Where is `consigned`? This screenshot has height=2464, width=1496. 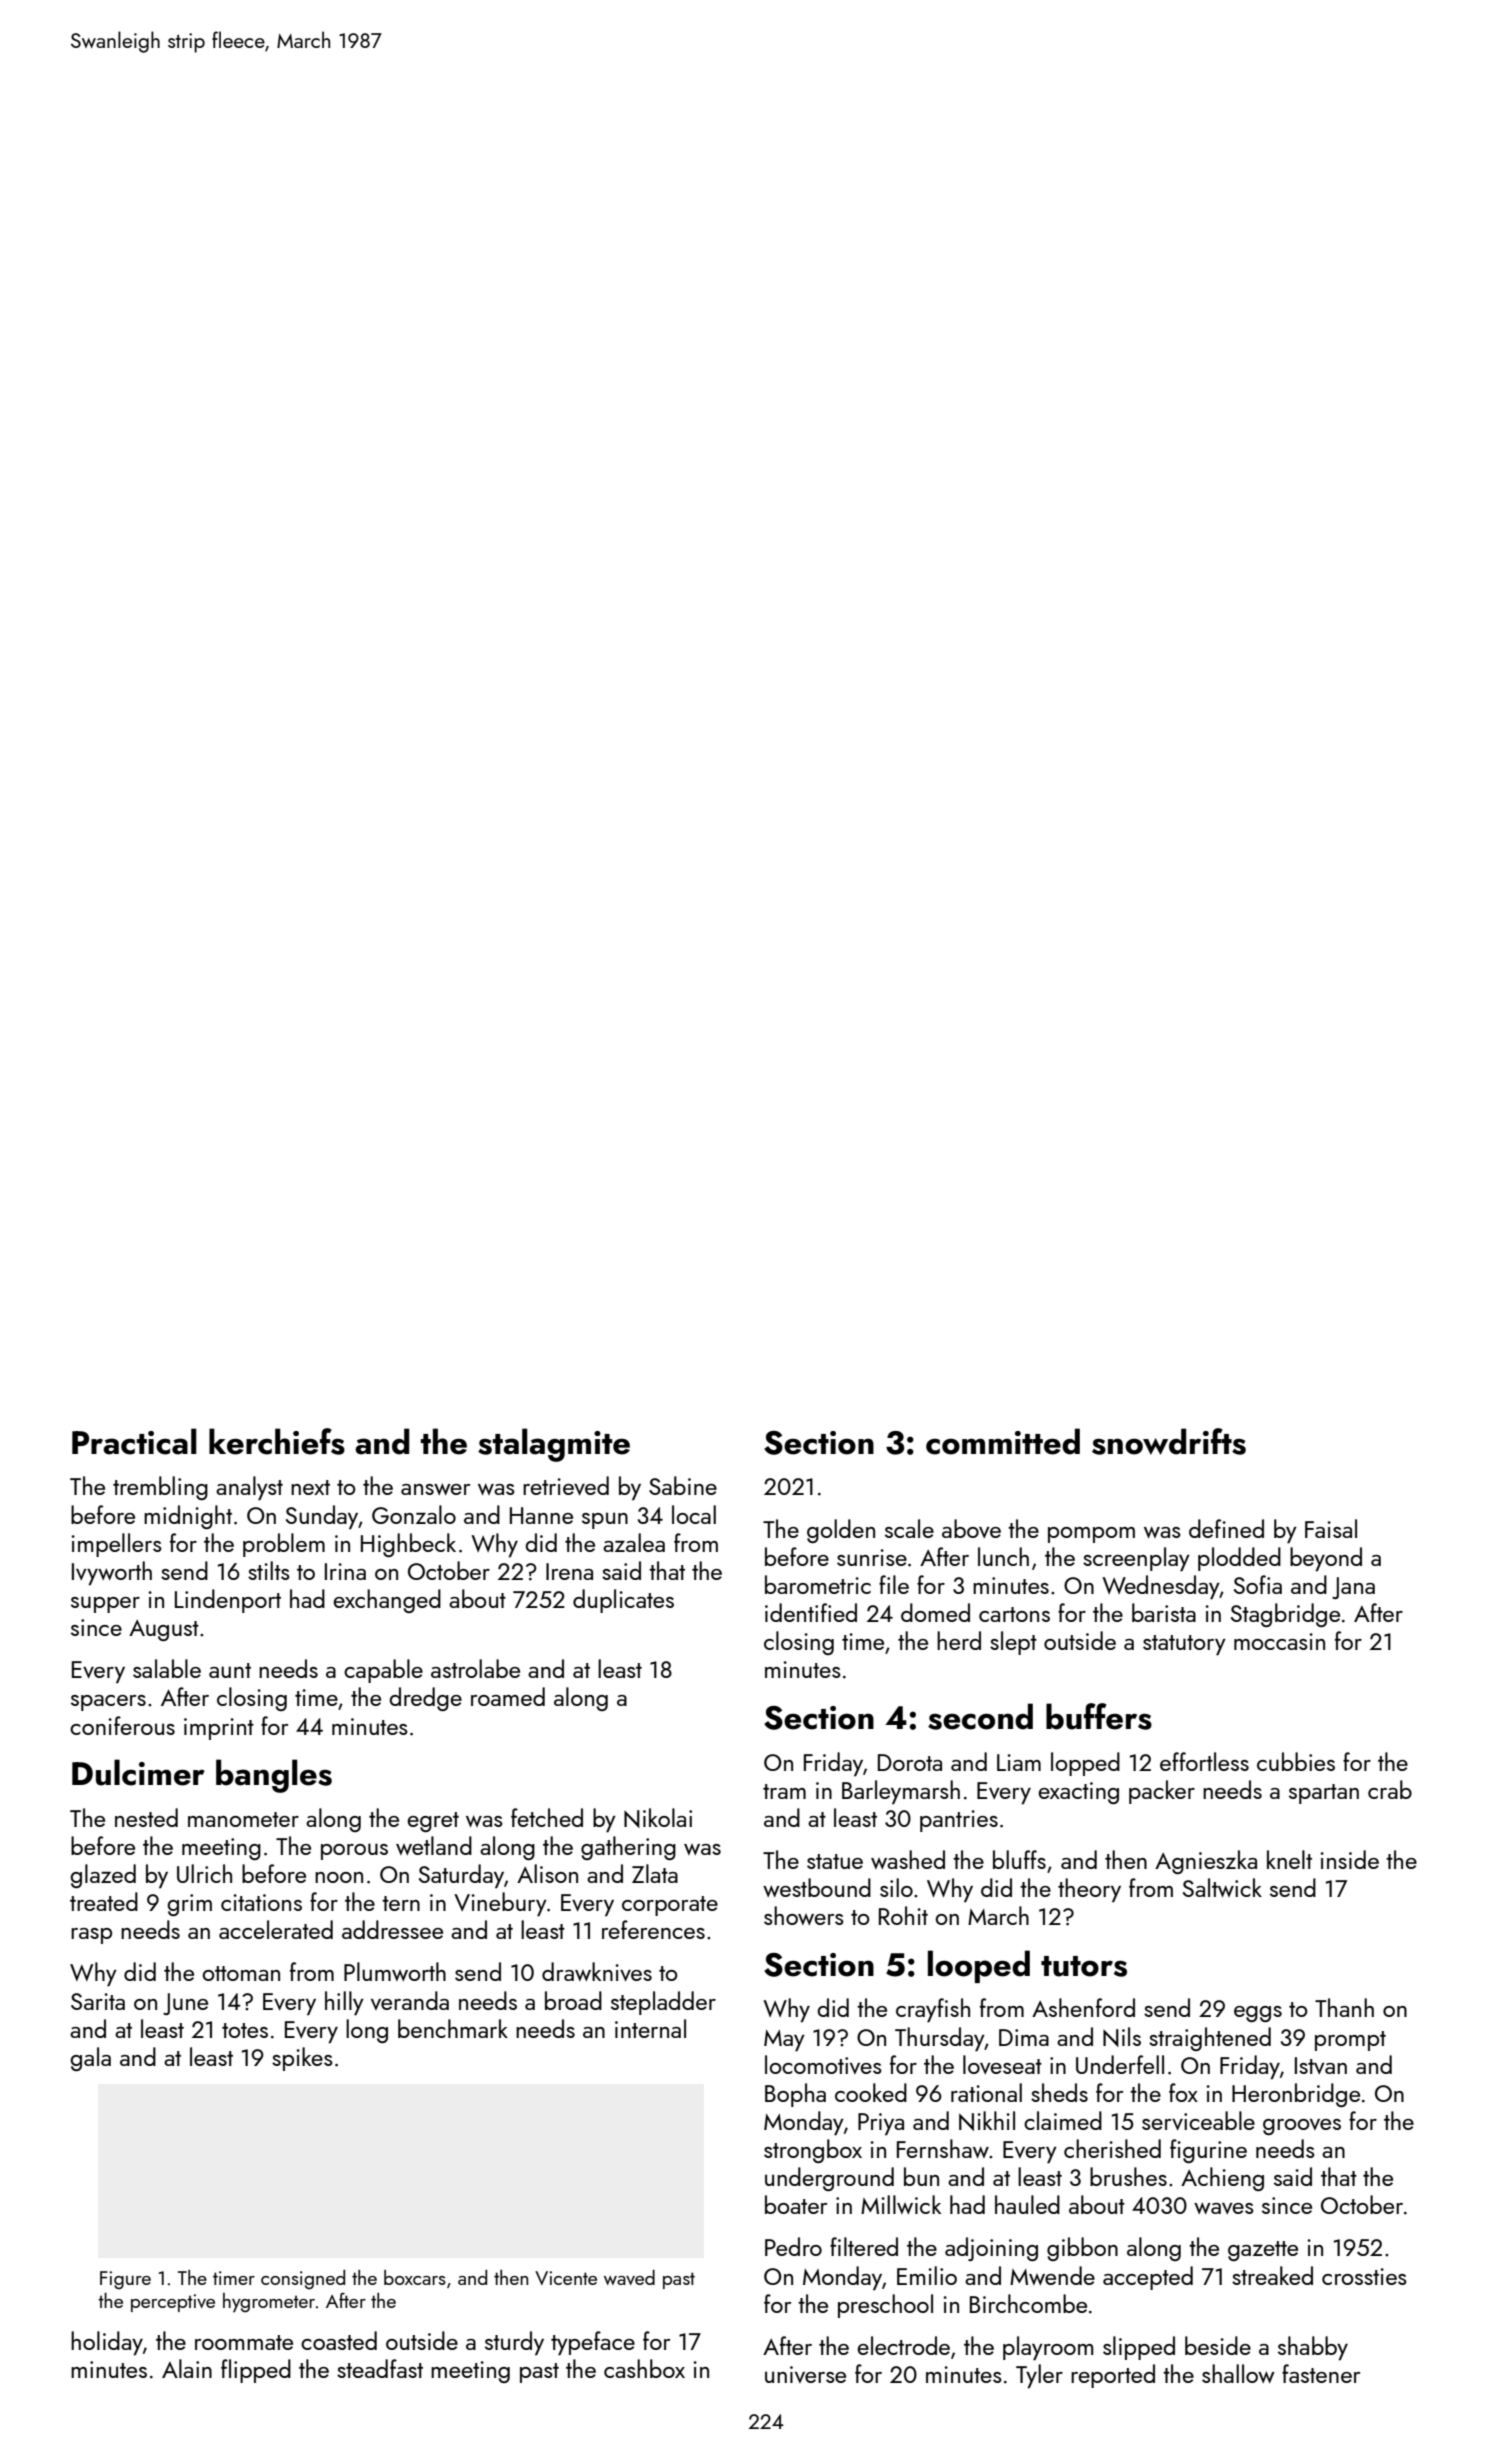
consigned is located at coordinates (303, 2280).
